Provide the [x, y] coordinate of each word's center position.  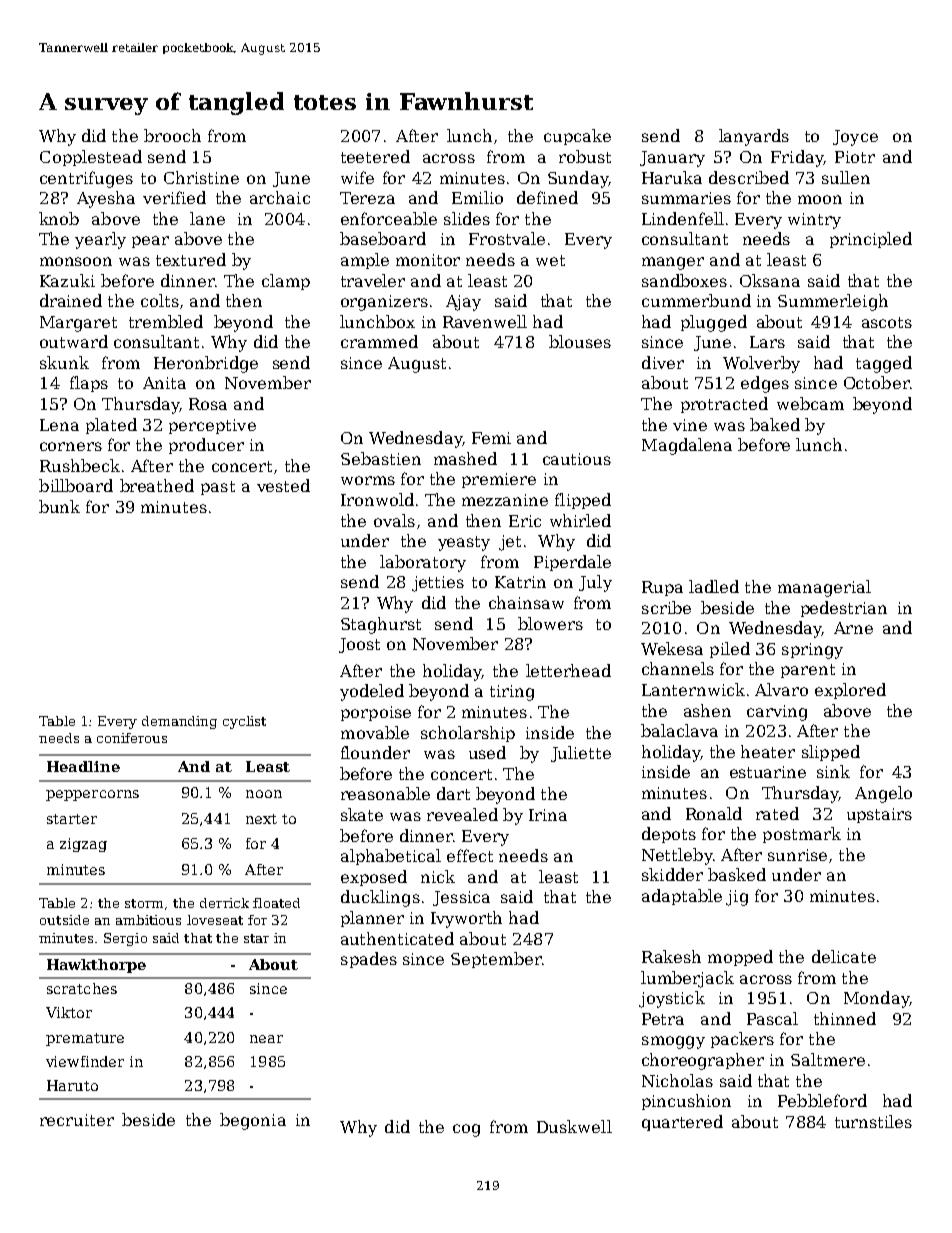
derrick [224, 903]
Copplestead [91, 158]
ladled [714, 586]
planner [372, 919]
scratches [82, 988]
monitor [428, 260]
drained [71, 300]
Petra [663, 1019]
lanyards [754, 137]
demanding [179, 722]
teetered [375, 156]
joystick [672, 999]
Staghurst [381, 625]
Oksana [770, 280]
